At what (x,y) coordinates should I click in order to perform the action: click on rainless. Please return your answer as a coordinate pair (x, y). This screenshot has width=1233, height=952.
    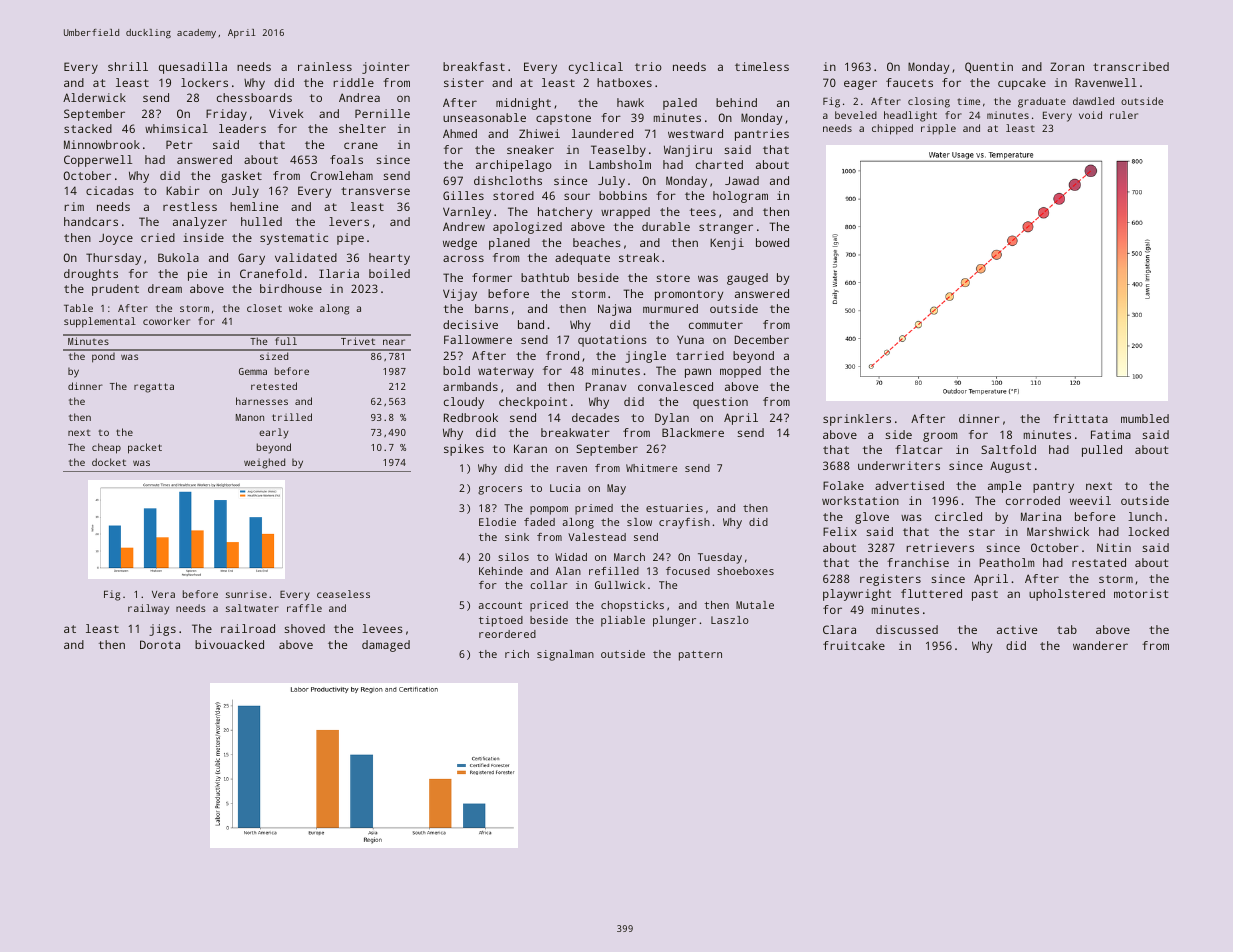
    Looking at the image, I should click on (325, 66).
